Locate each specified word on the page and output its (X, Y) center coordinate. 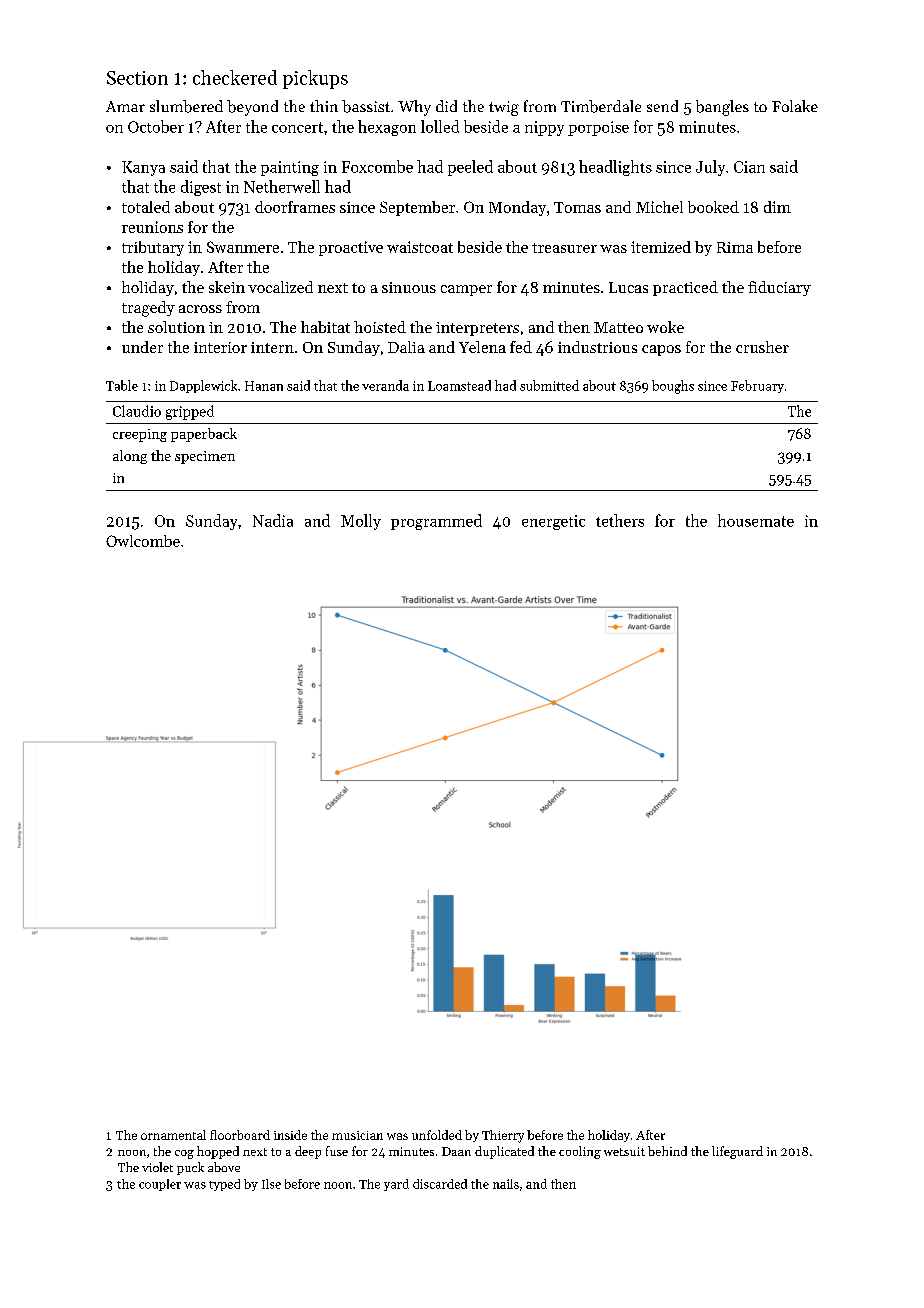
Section (137, 78)
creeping (140, 435)
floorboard (240, 1135)
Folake (795, 106)
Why (414, 108)
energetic (553, 522)
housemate (756, 520)
